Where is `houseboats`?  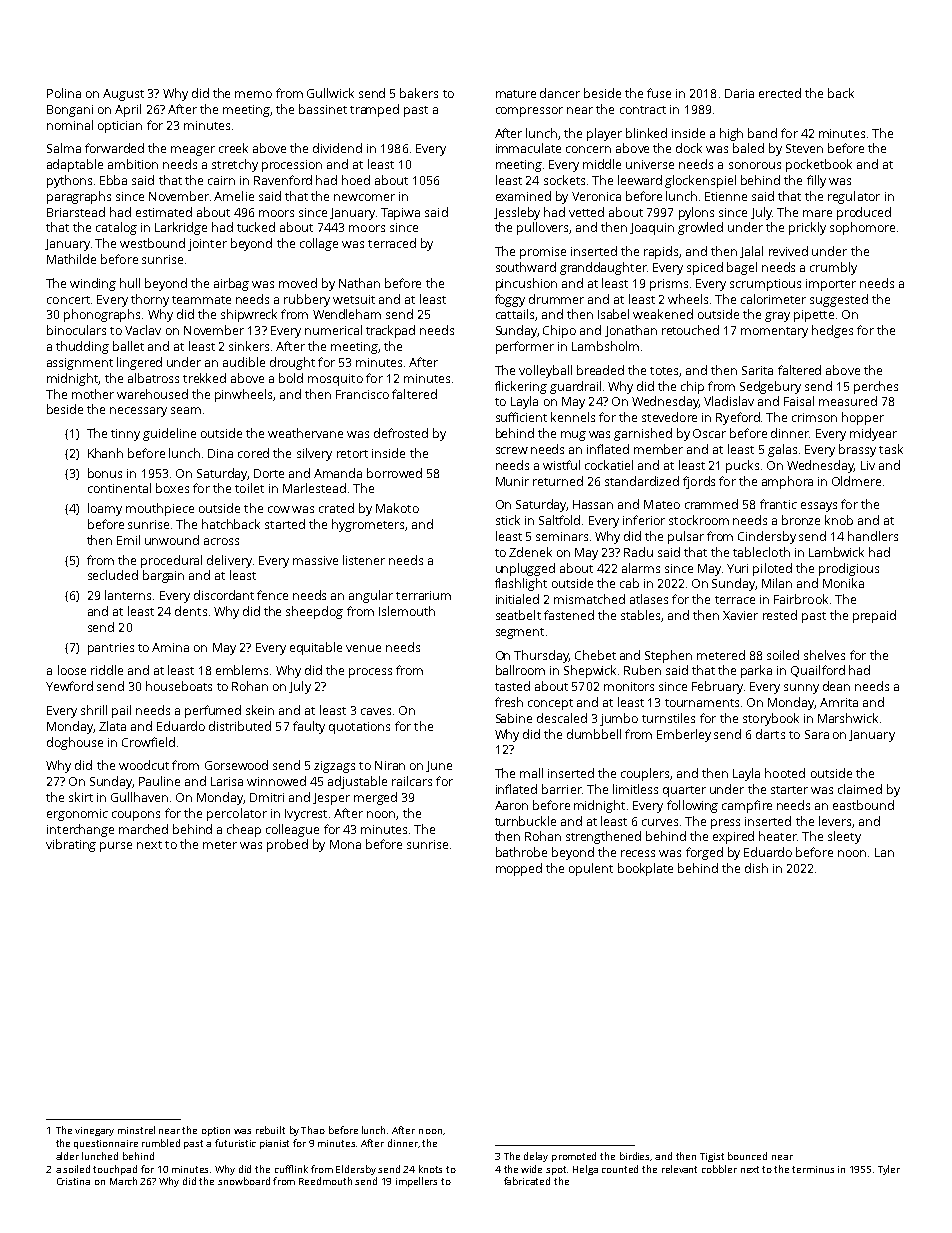 houseboats is located at coordinates (179, 686).
